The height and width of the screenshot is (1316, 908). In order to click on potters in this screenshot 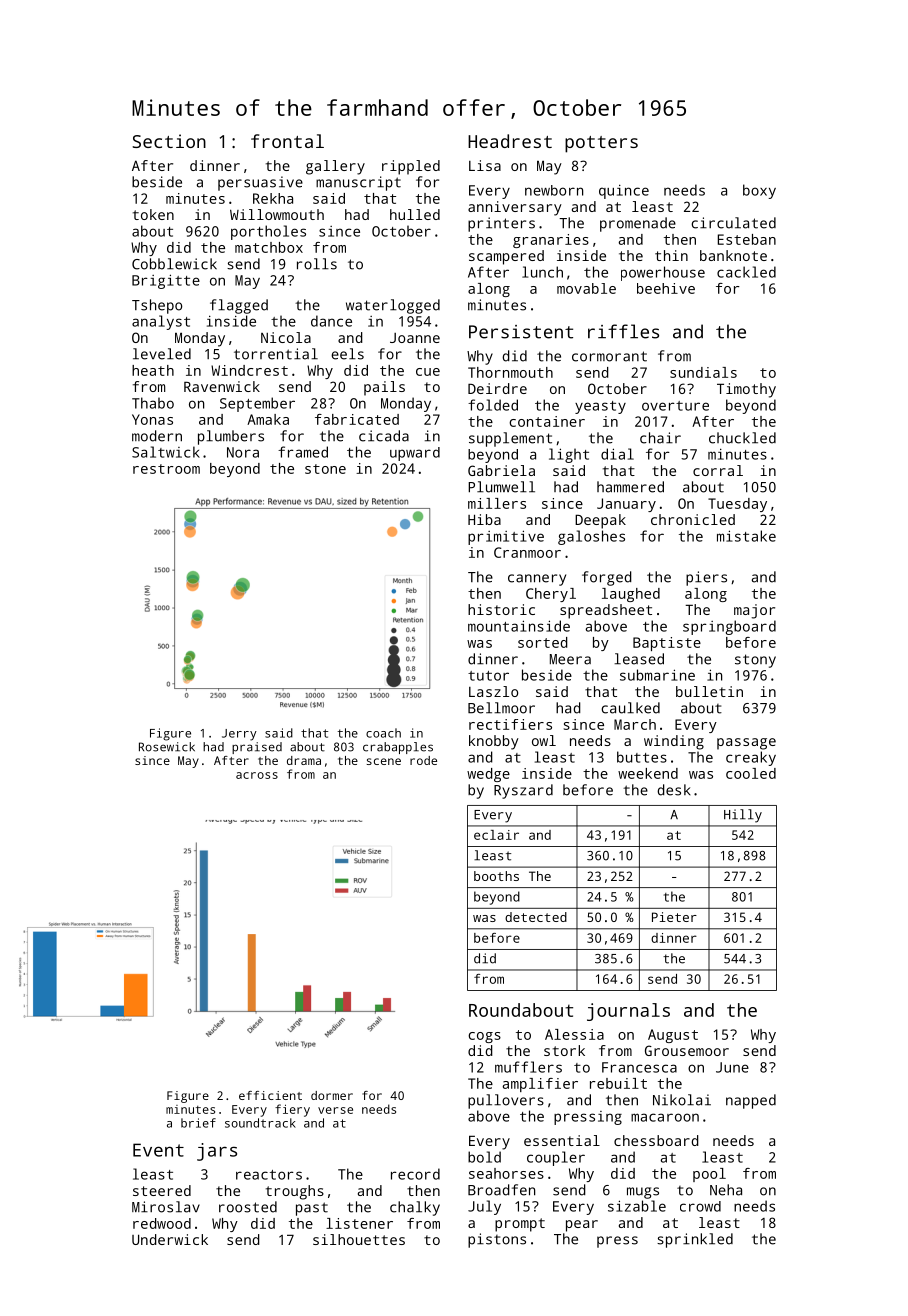, I will do `click(601, 144)`.
